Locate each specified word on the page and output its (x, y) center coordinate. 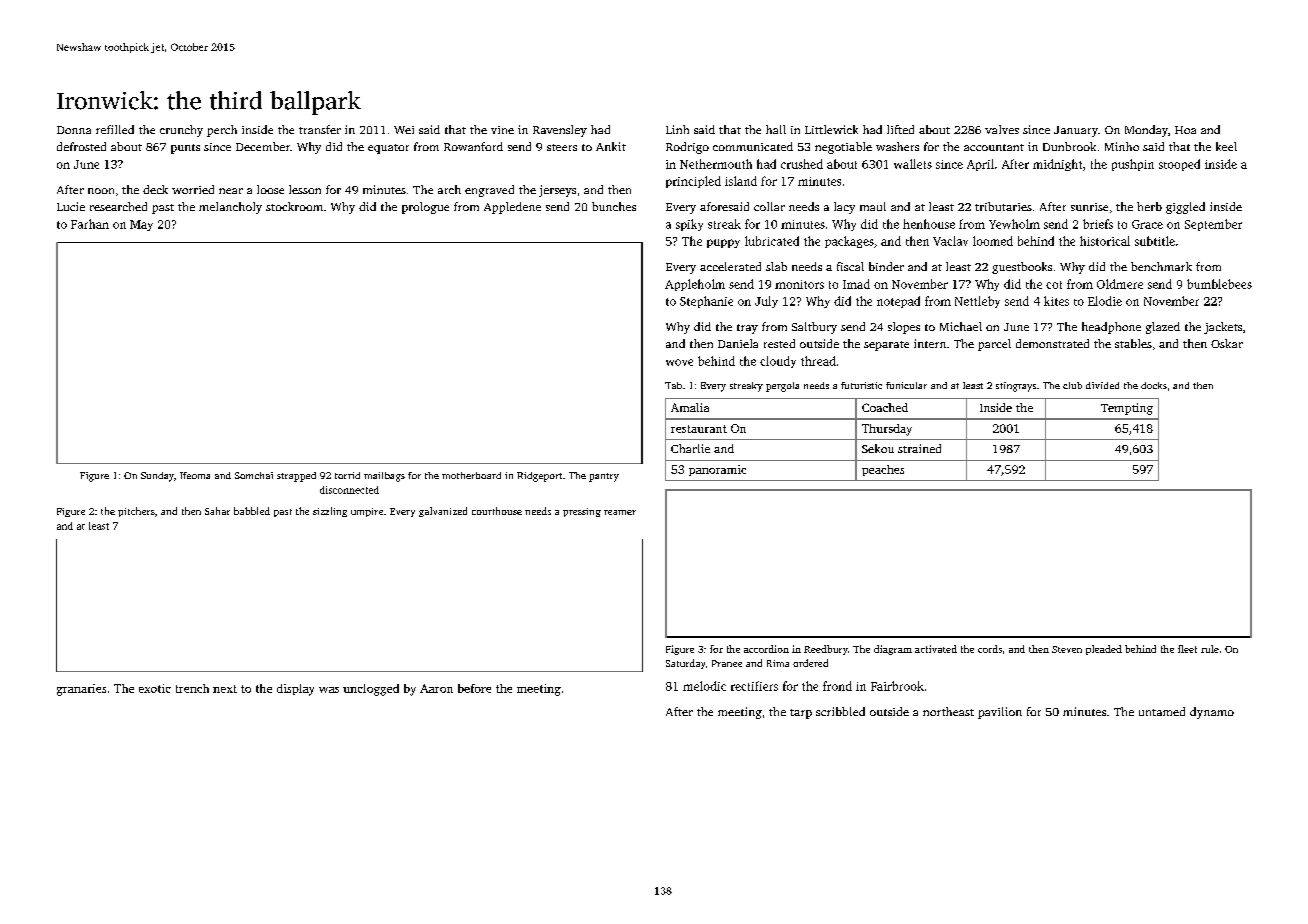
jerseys (557, 191)
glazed (1163, 328)
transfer (320, 129)
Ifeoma (195, 475)
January (1076, 131)
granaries (81, 690)
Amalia (690, 407)
